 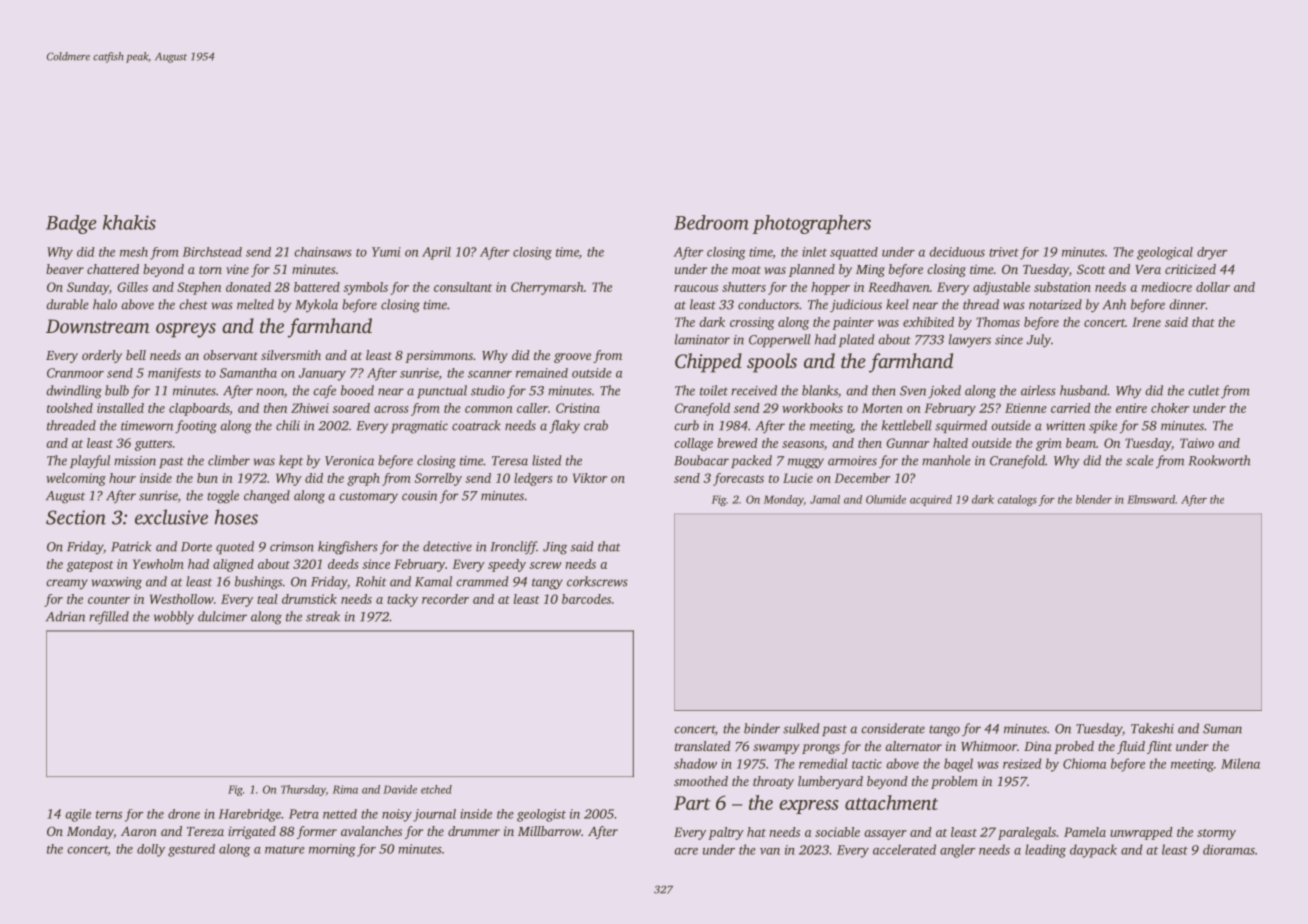 I want to click on planned, so click(x=812, y=270).
